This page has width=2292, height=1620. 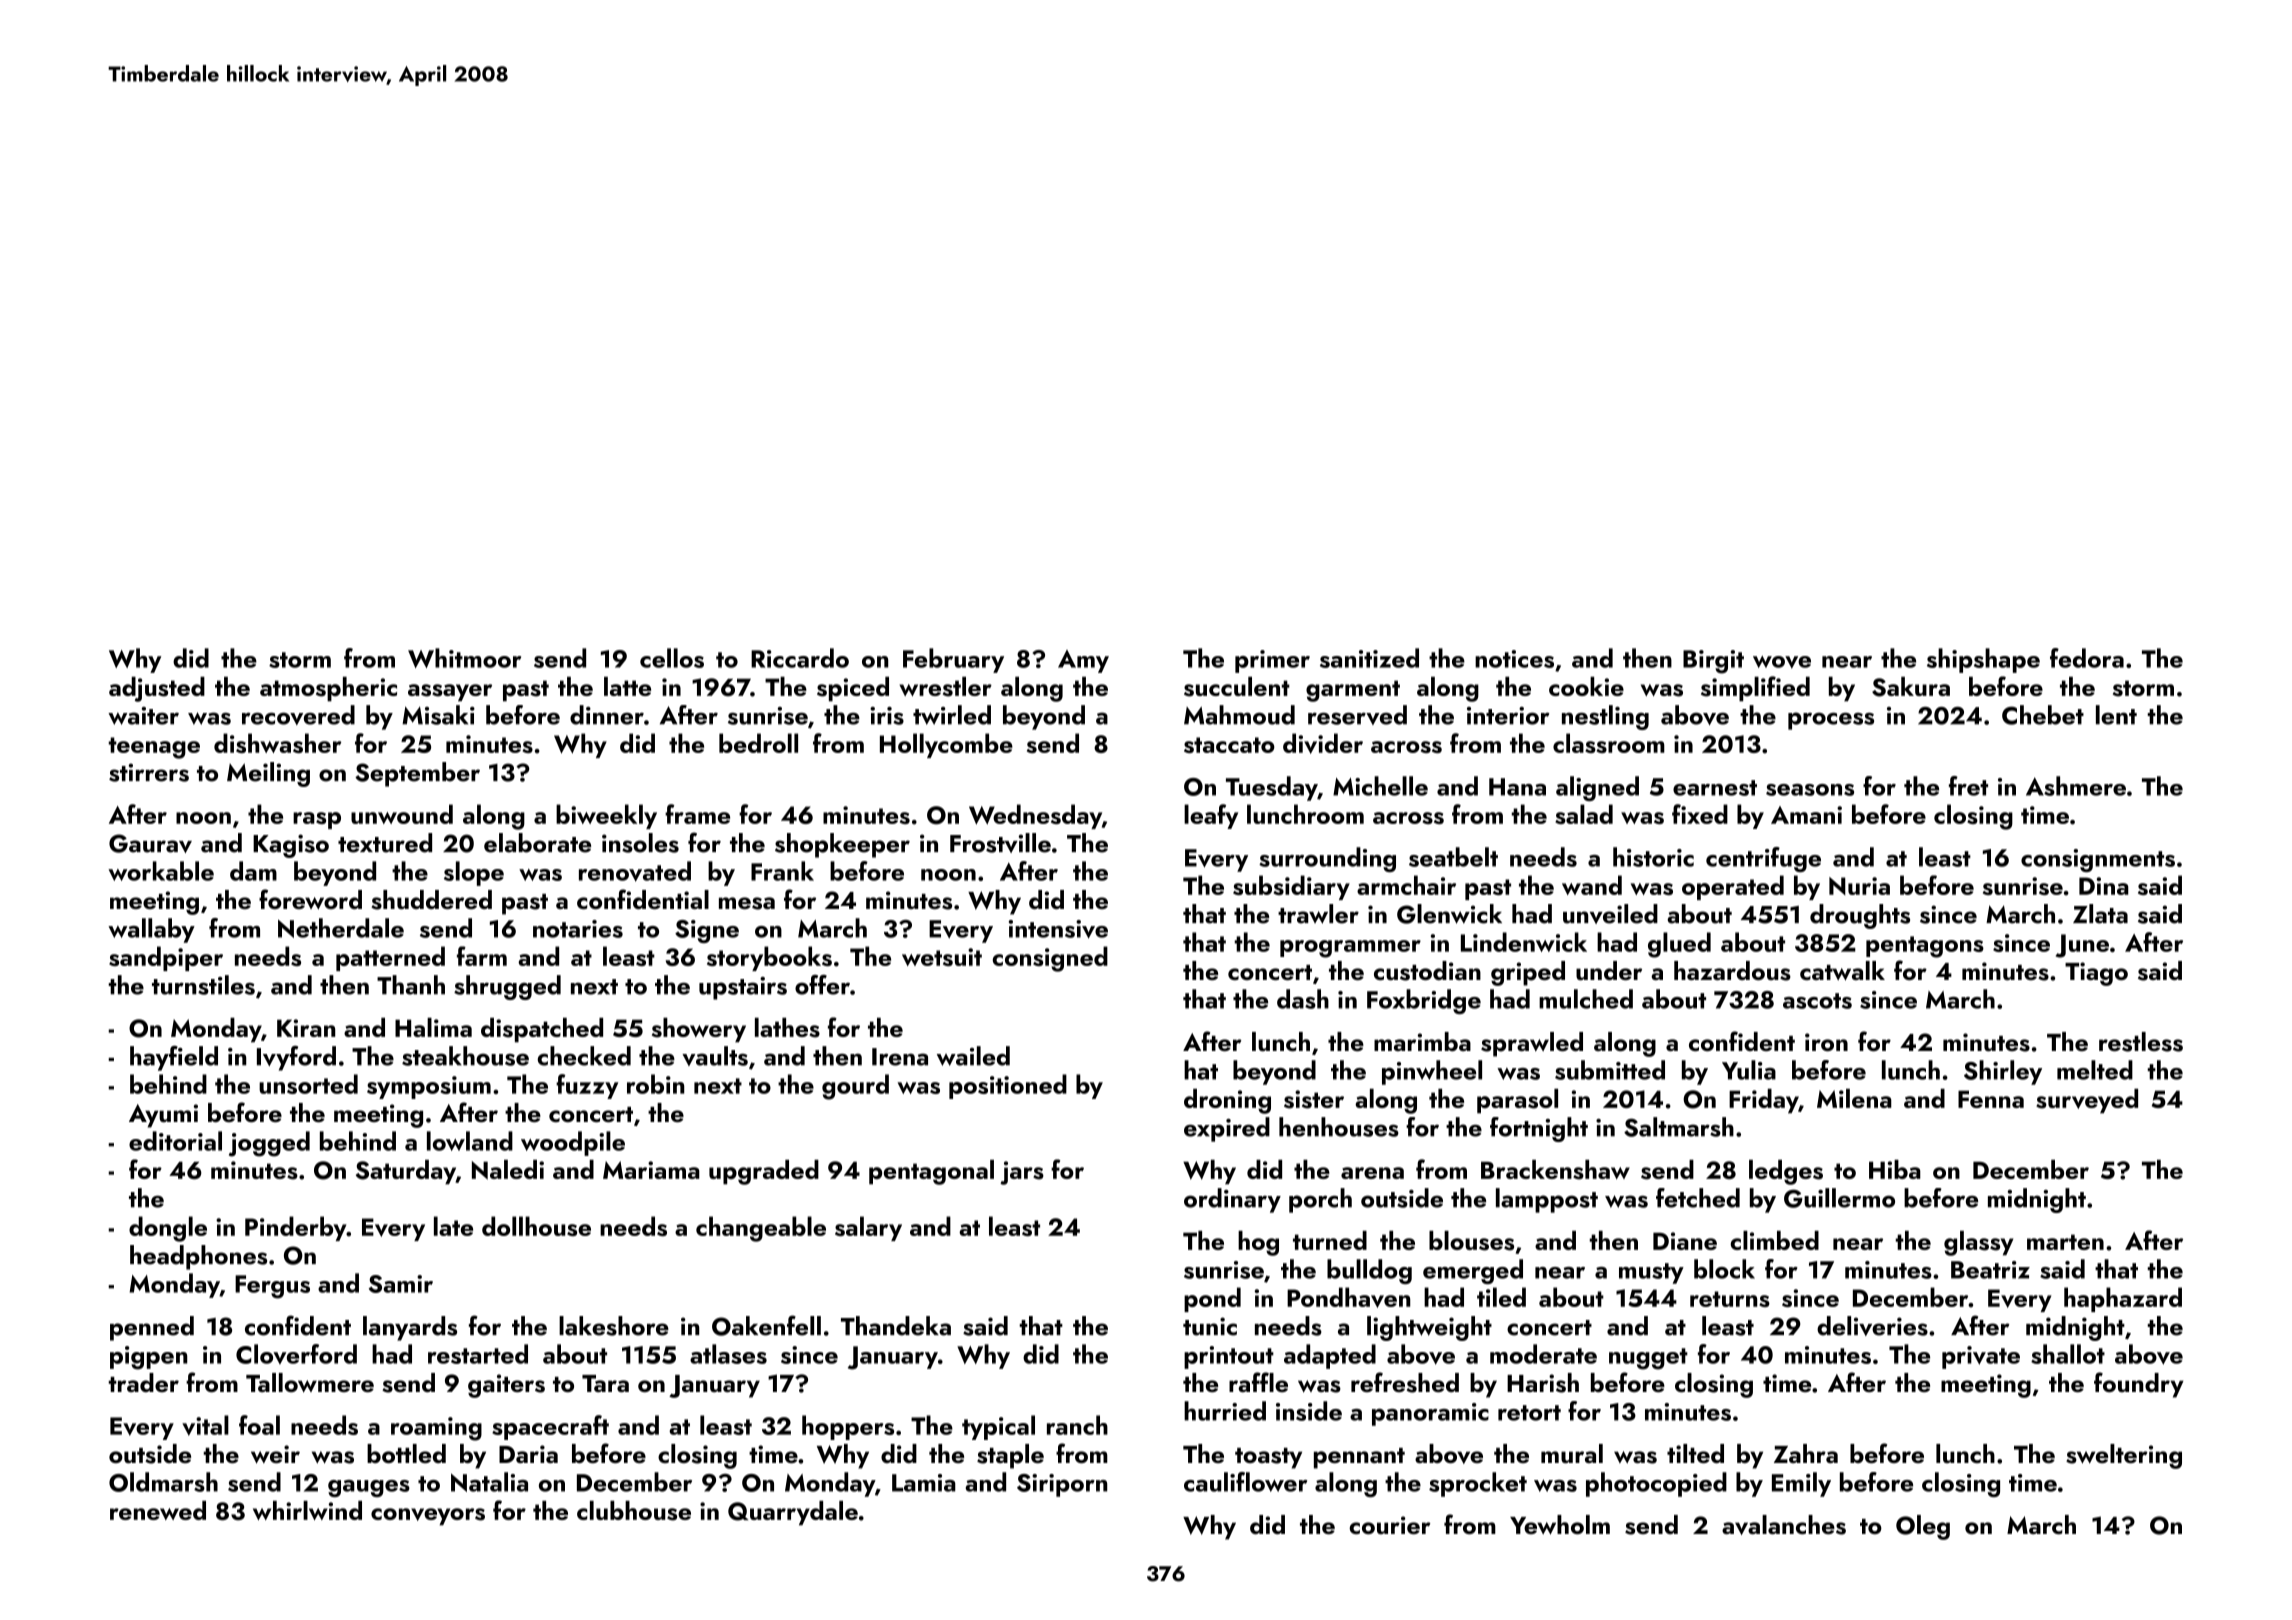 What do you see at coordinates (1227, 1129) in the page?
I see `expired` at bounding box center [1227, 1129].
